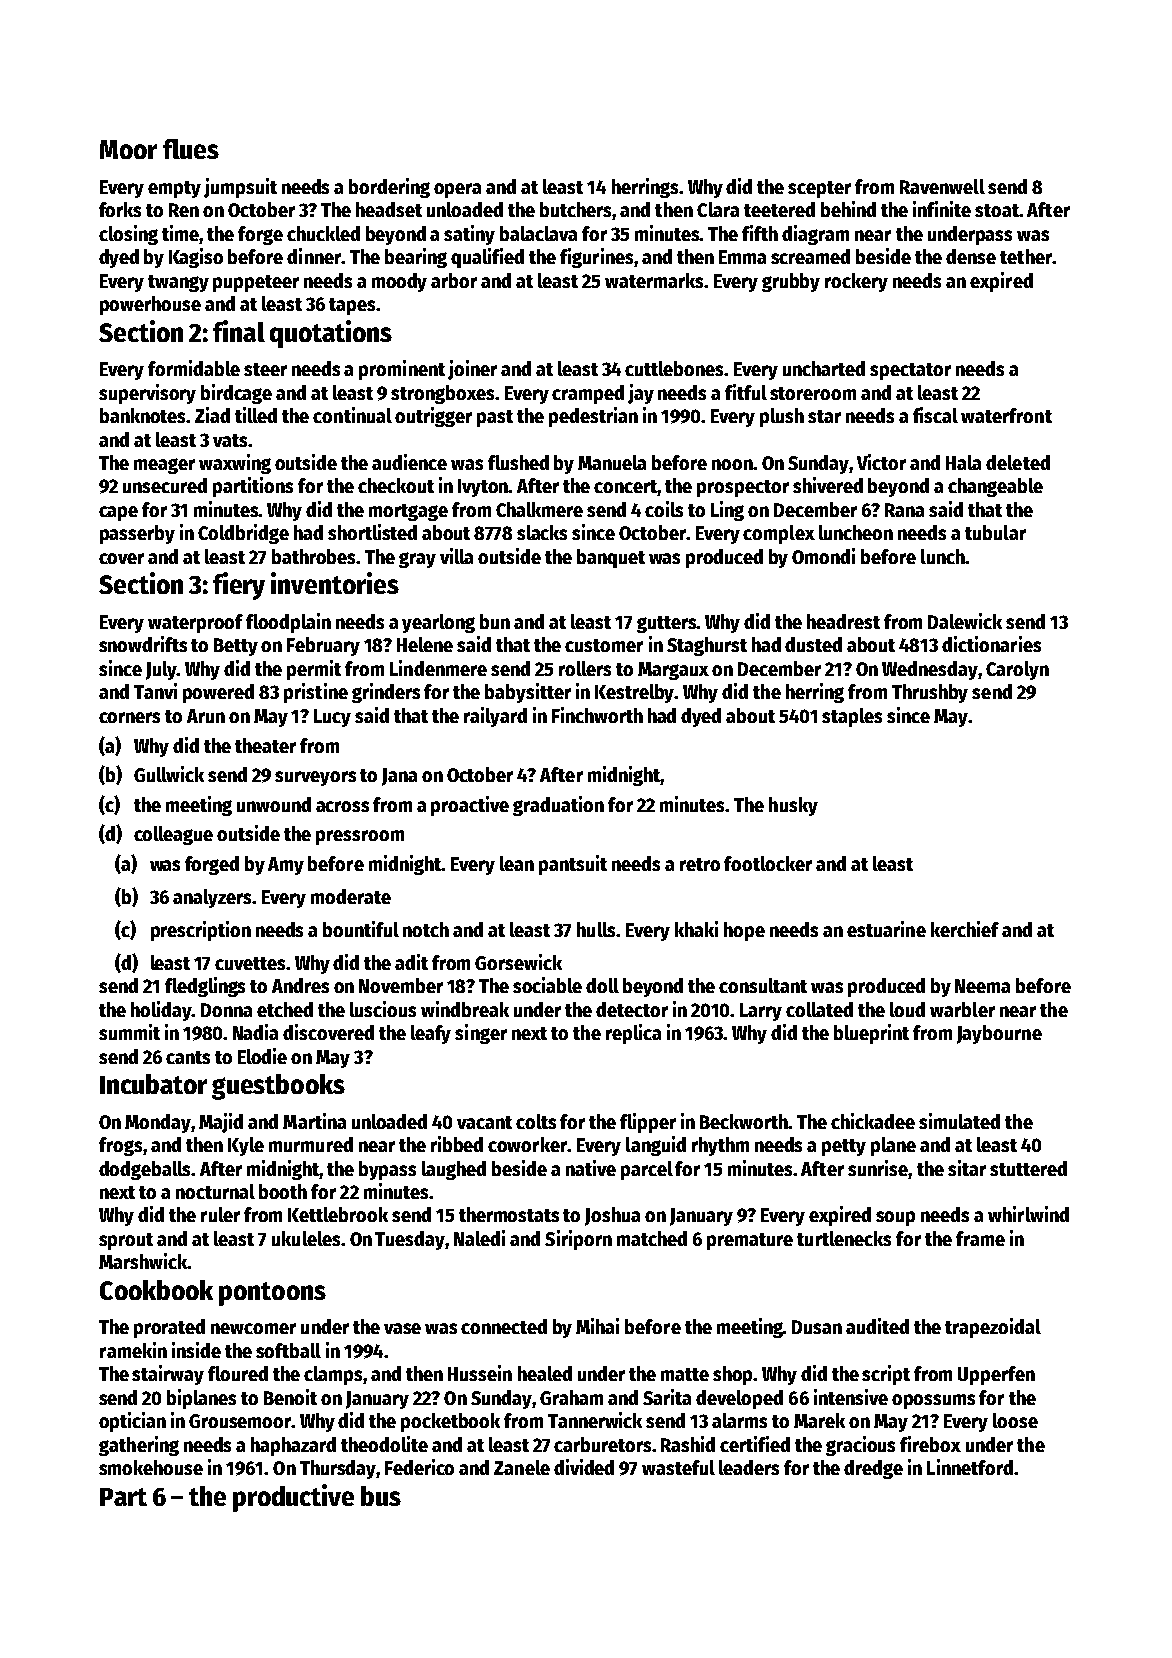  Describe the element at coordinates (457, 190) in the page. I see `opera` at that location.
